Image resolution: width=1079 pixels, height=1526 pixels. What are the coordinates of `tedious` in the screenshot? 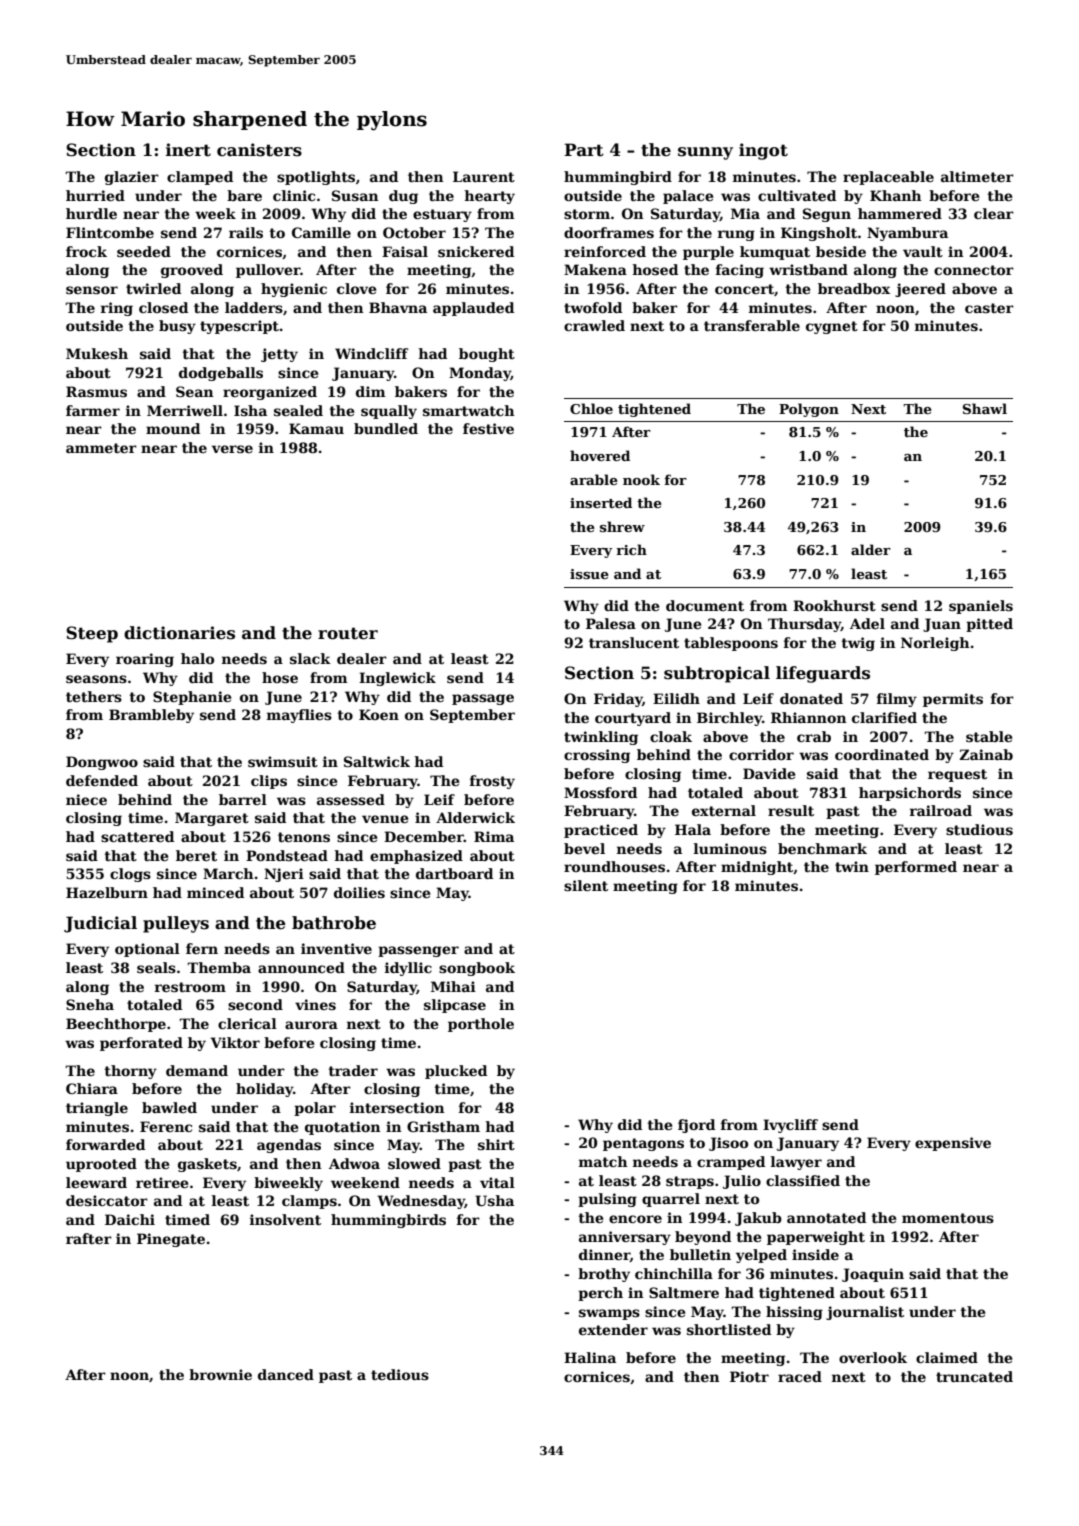 It's located at (400, 1374).
